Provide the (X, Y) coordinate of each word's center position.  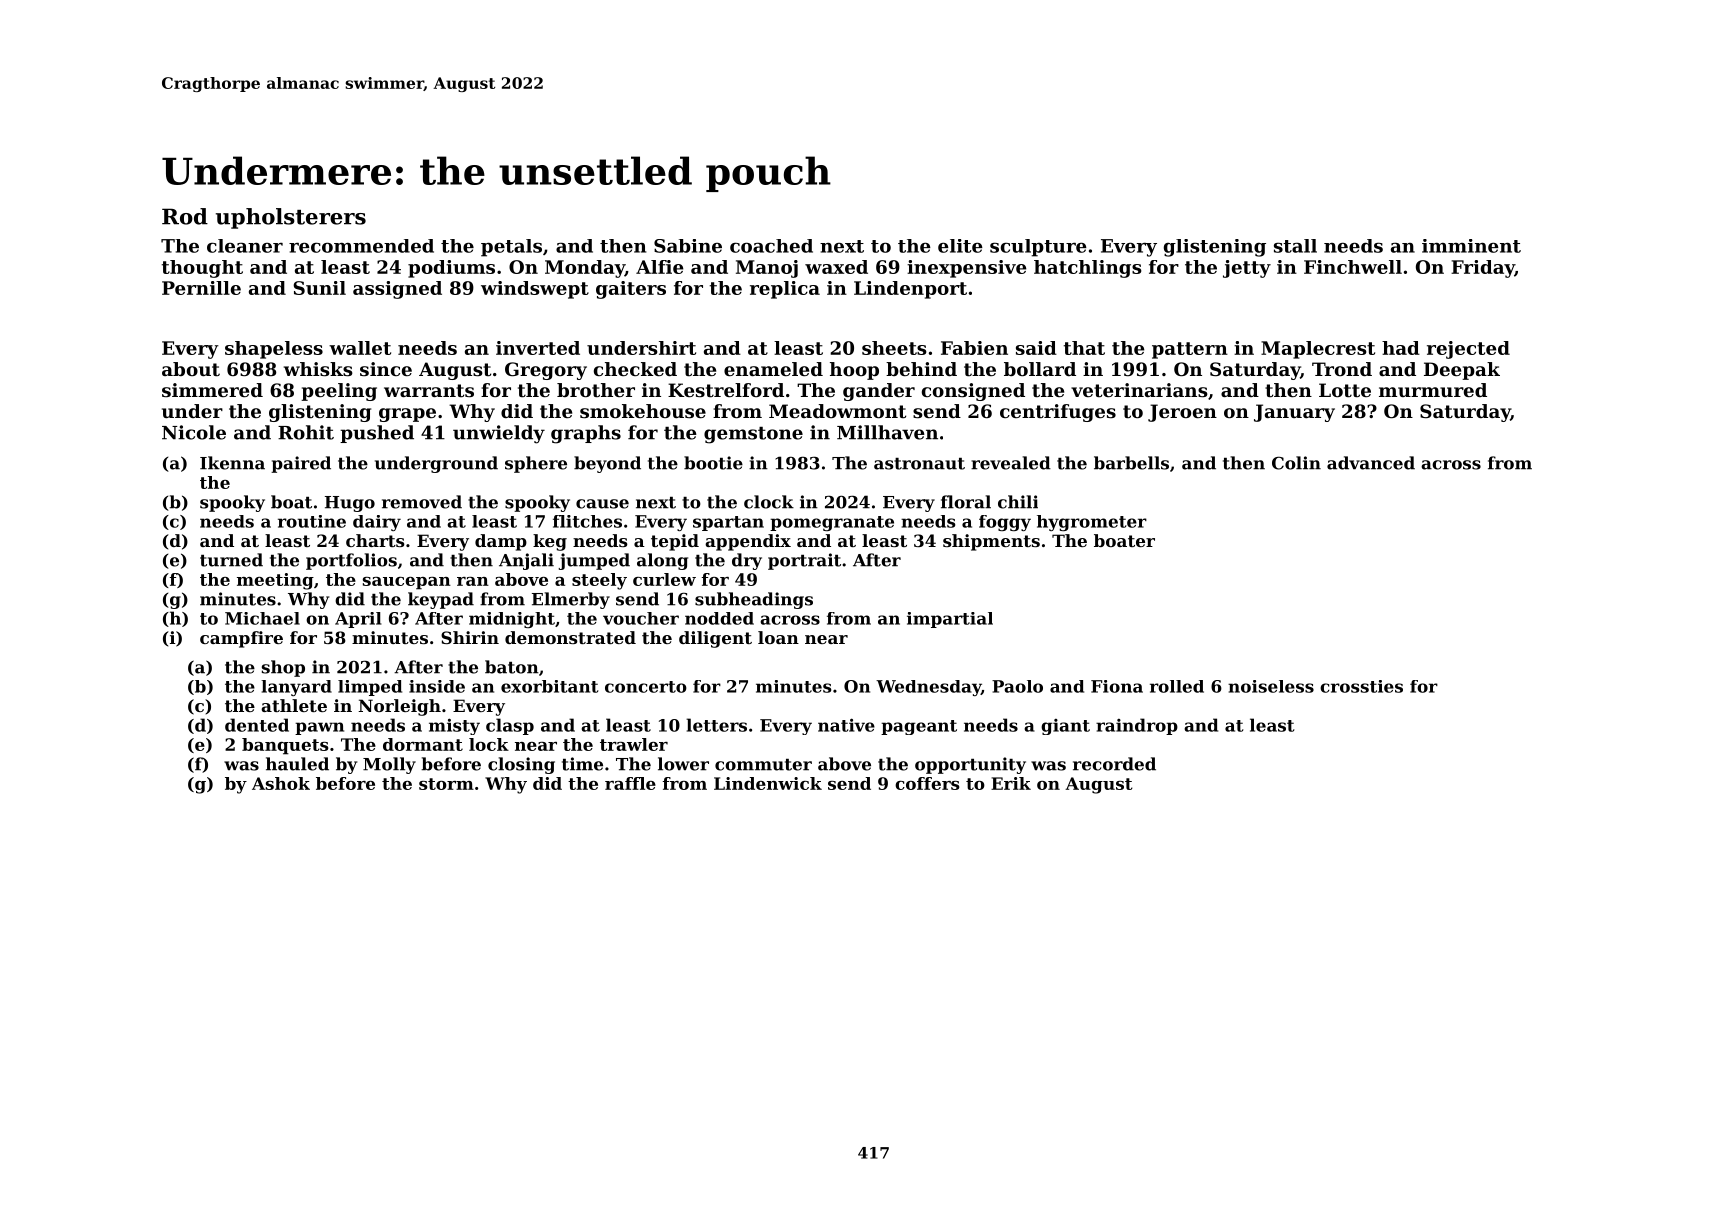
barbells (1131, 463)
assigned (397, 290)
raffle (630, 783)
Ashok (281, 783)
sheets (894, 348)
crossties (1361, 686)
